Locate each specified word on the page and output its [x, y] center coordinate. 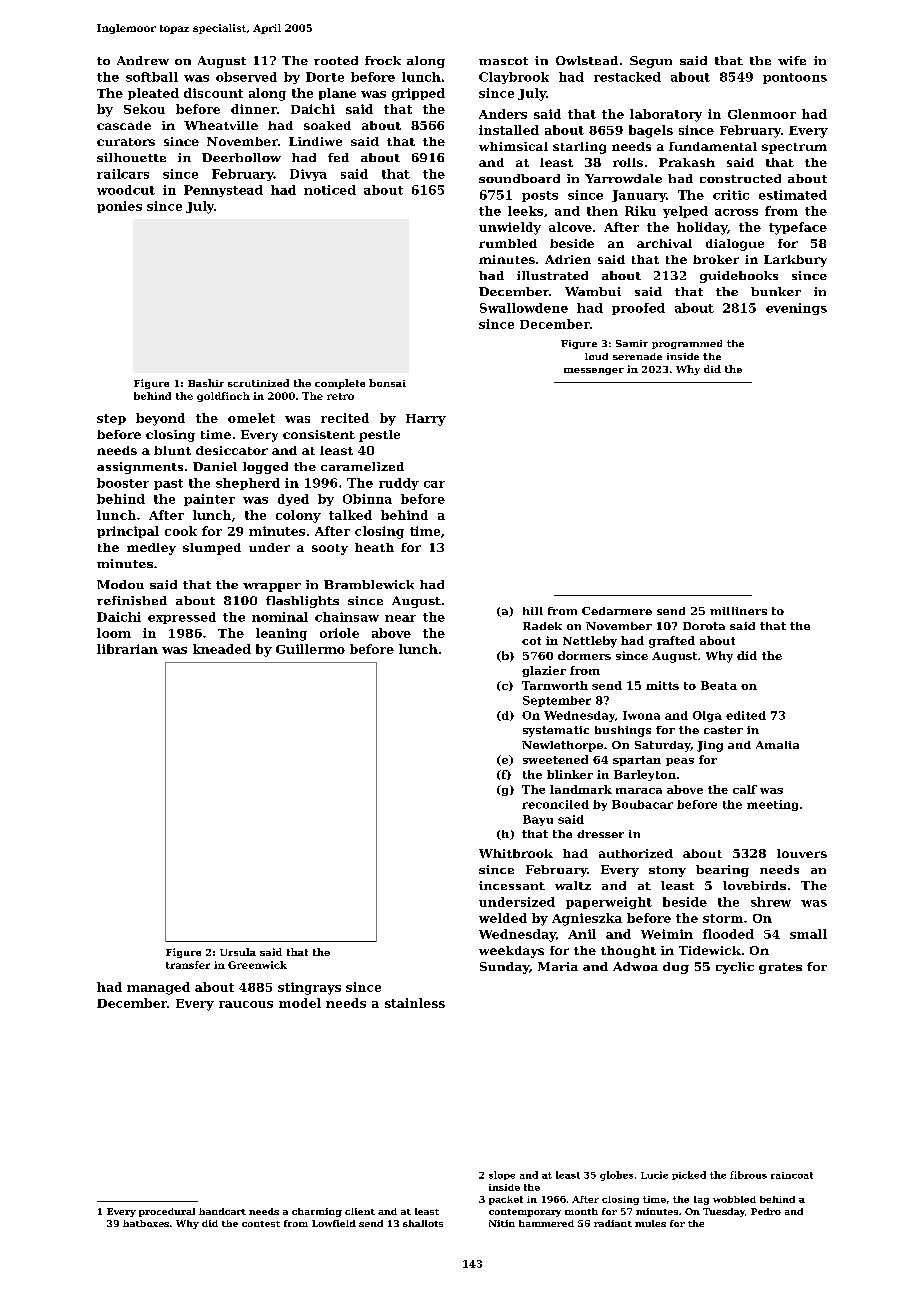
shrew [771, 902]
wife [792, 60]
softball [152, 77]
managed [158, 988]
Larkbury [795, 261]
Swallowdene [524, 308]
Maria [558, 966]
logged [265, 468]
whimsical [513, 146]
